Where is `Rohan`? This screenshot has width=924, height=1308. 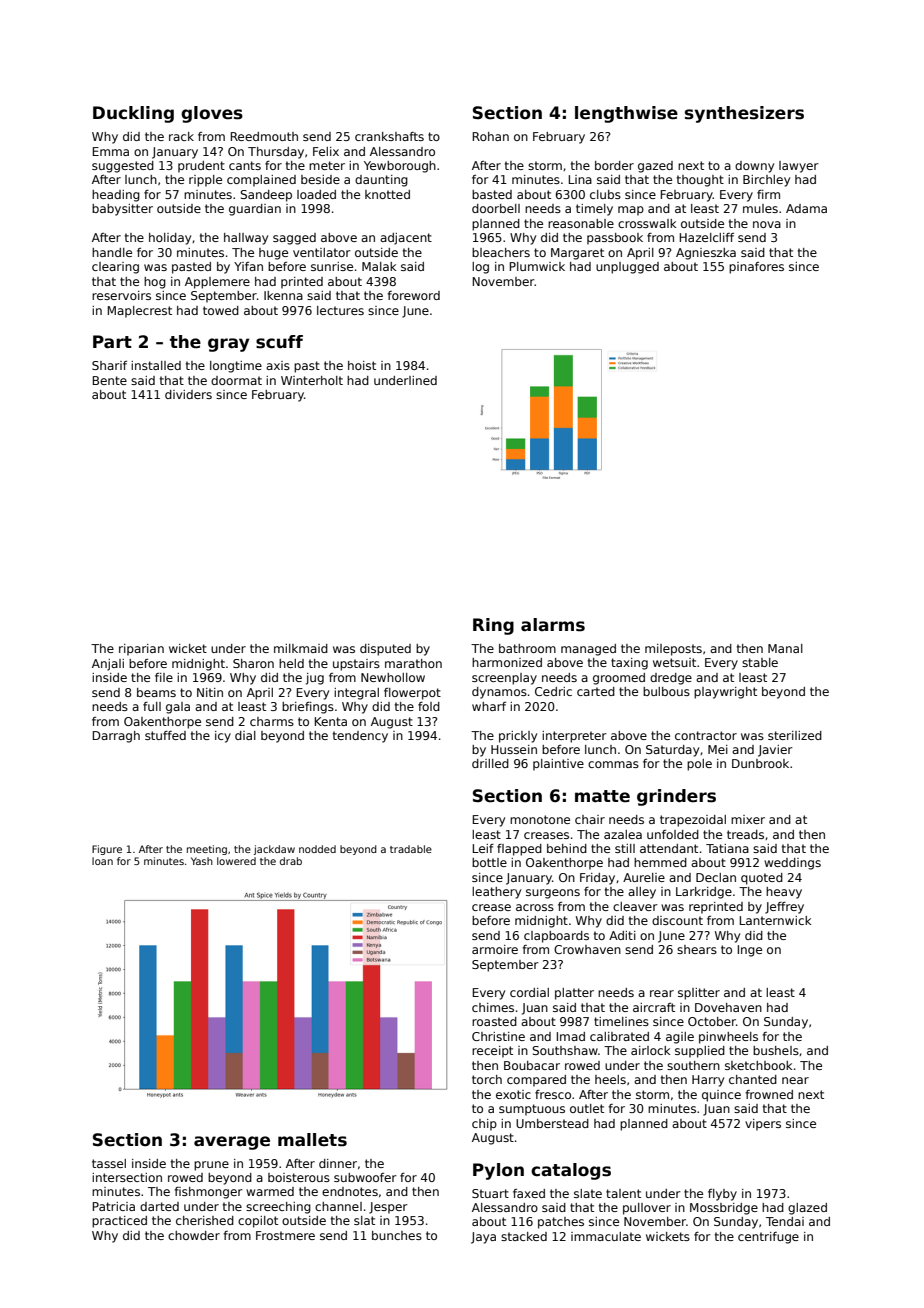 Rohan is located at coordinates (491, 136).
